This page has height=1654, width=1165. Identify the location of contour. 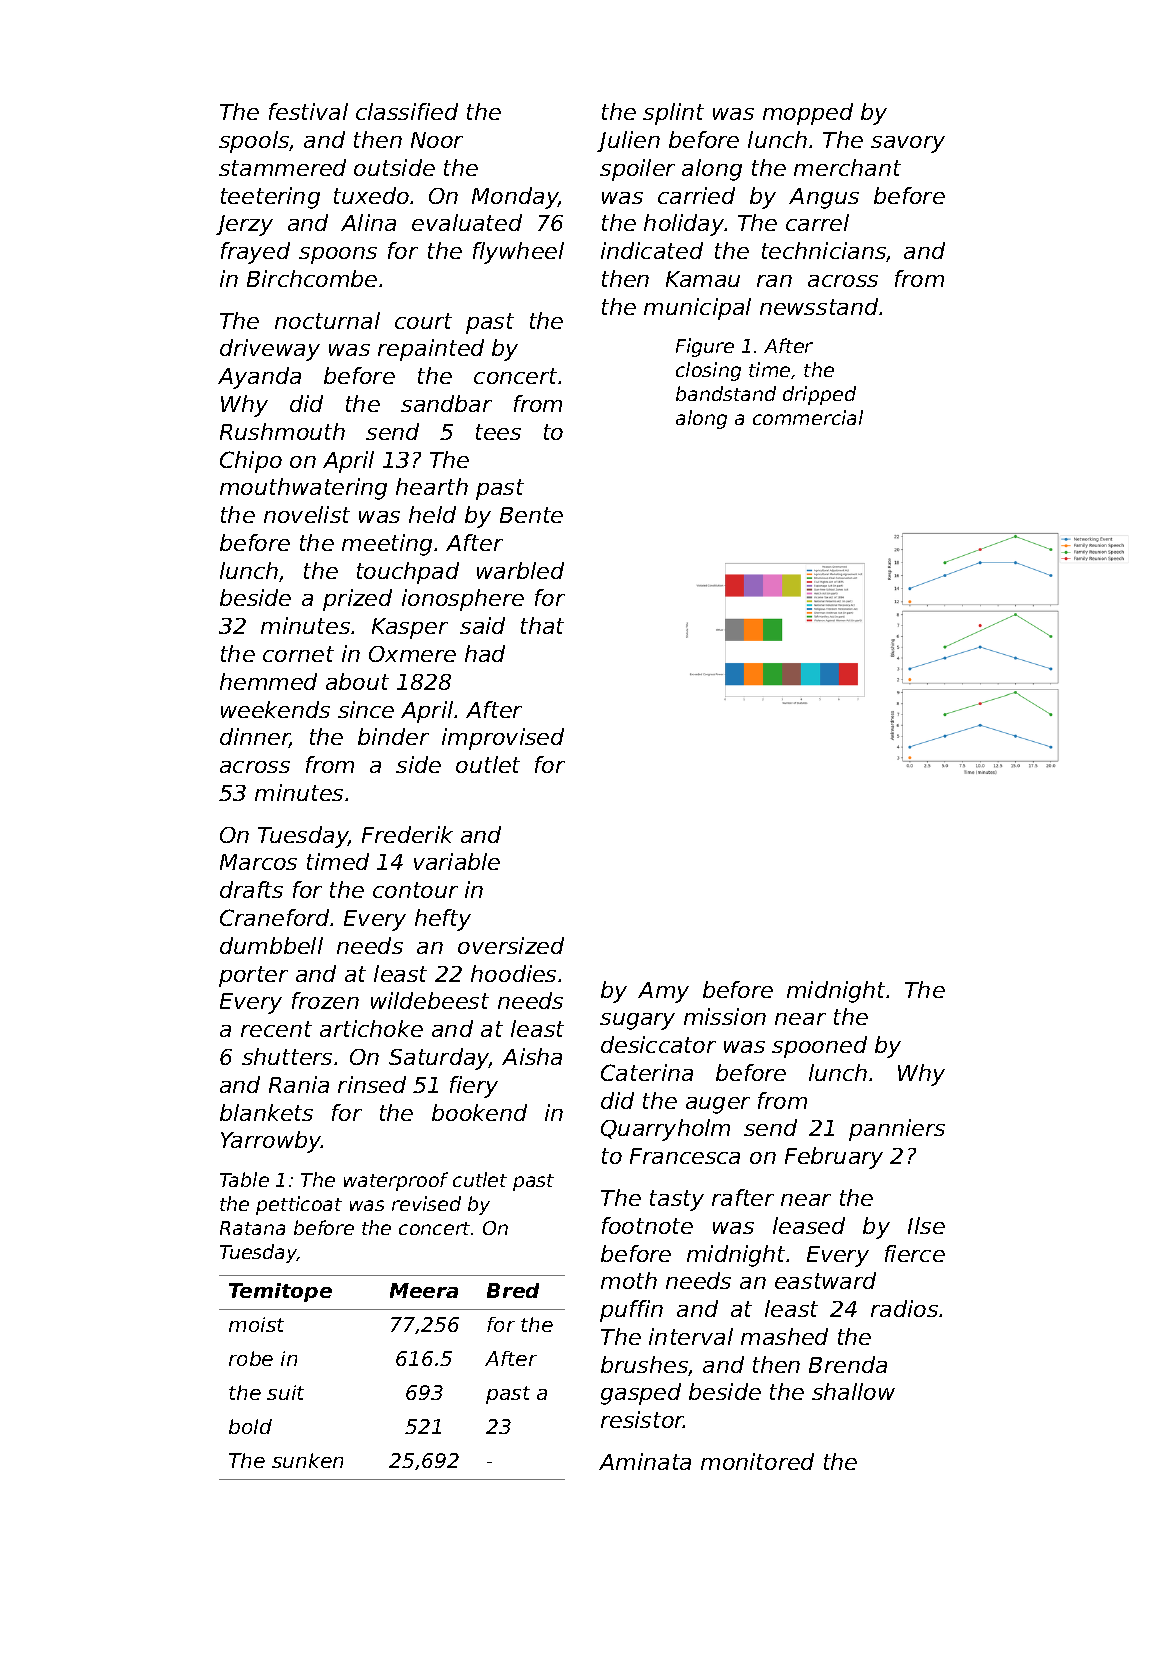
(415, 890).
